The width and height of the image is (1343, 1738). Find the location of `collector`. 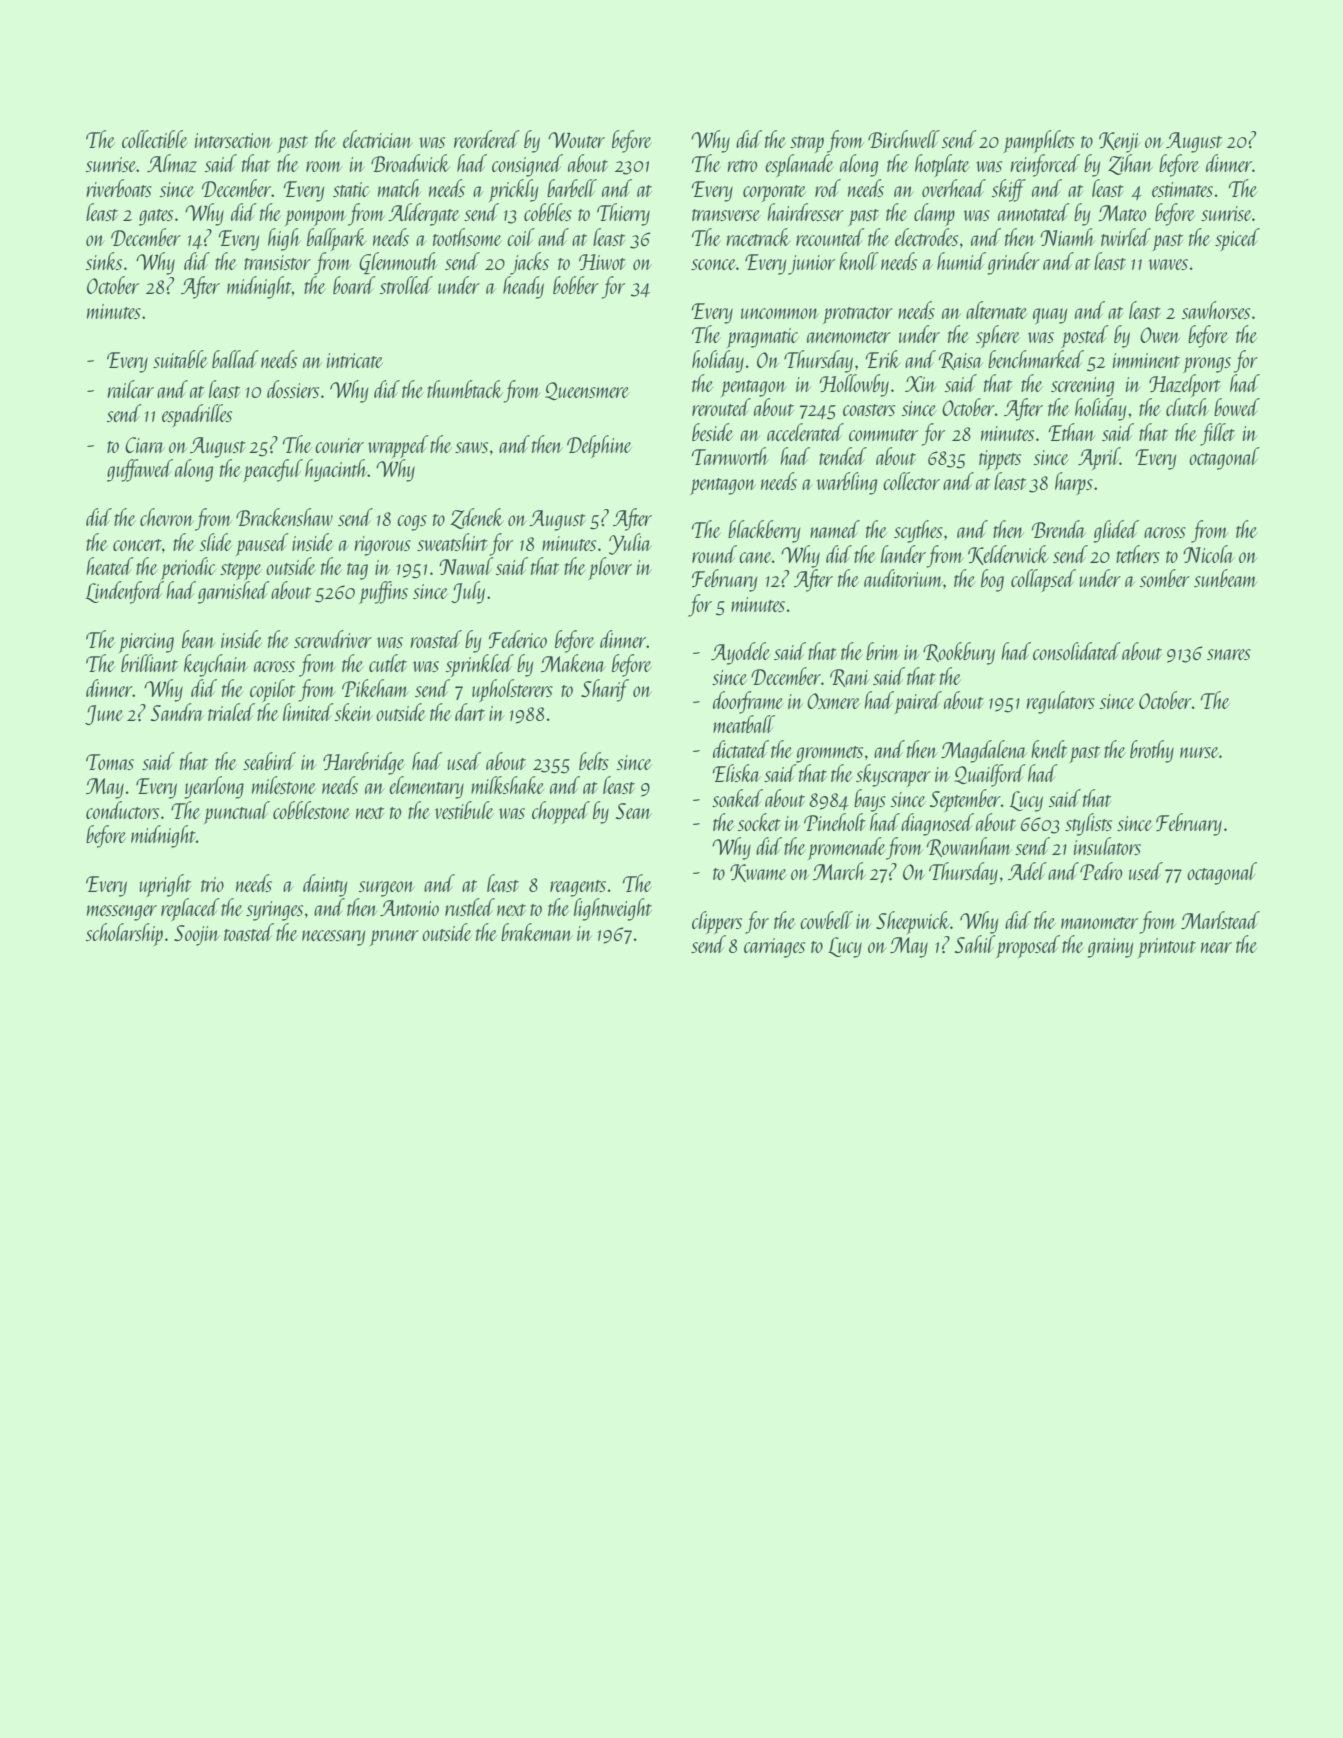

collector is located at coordinates (911, 481).
